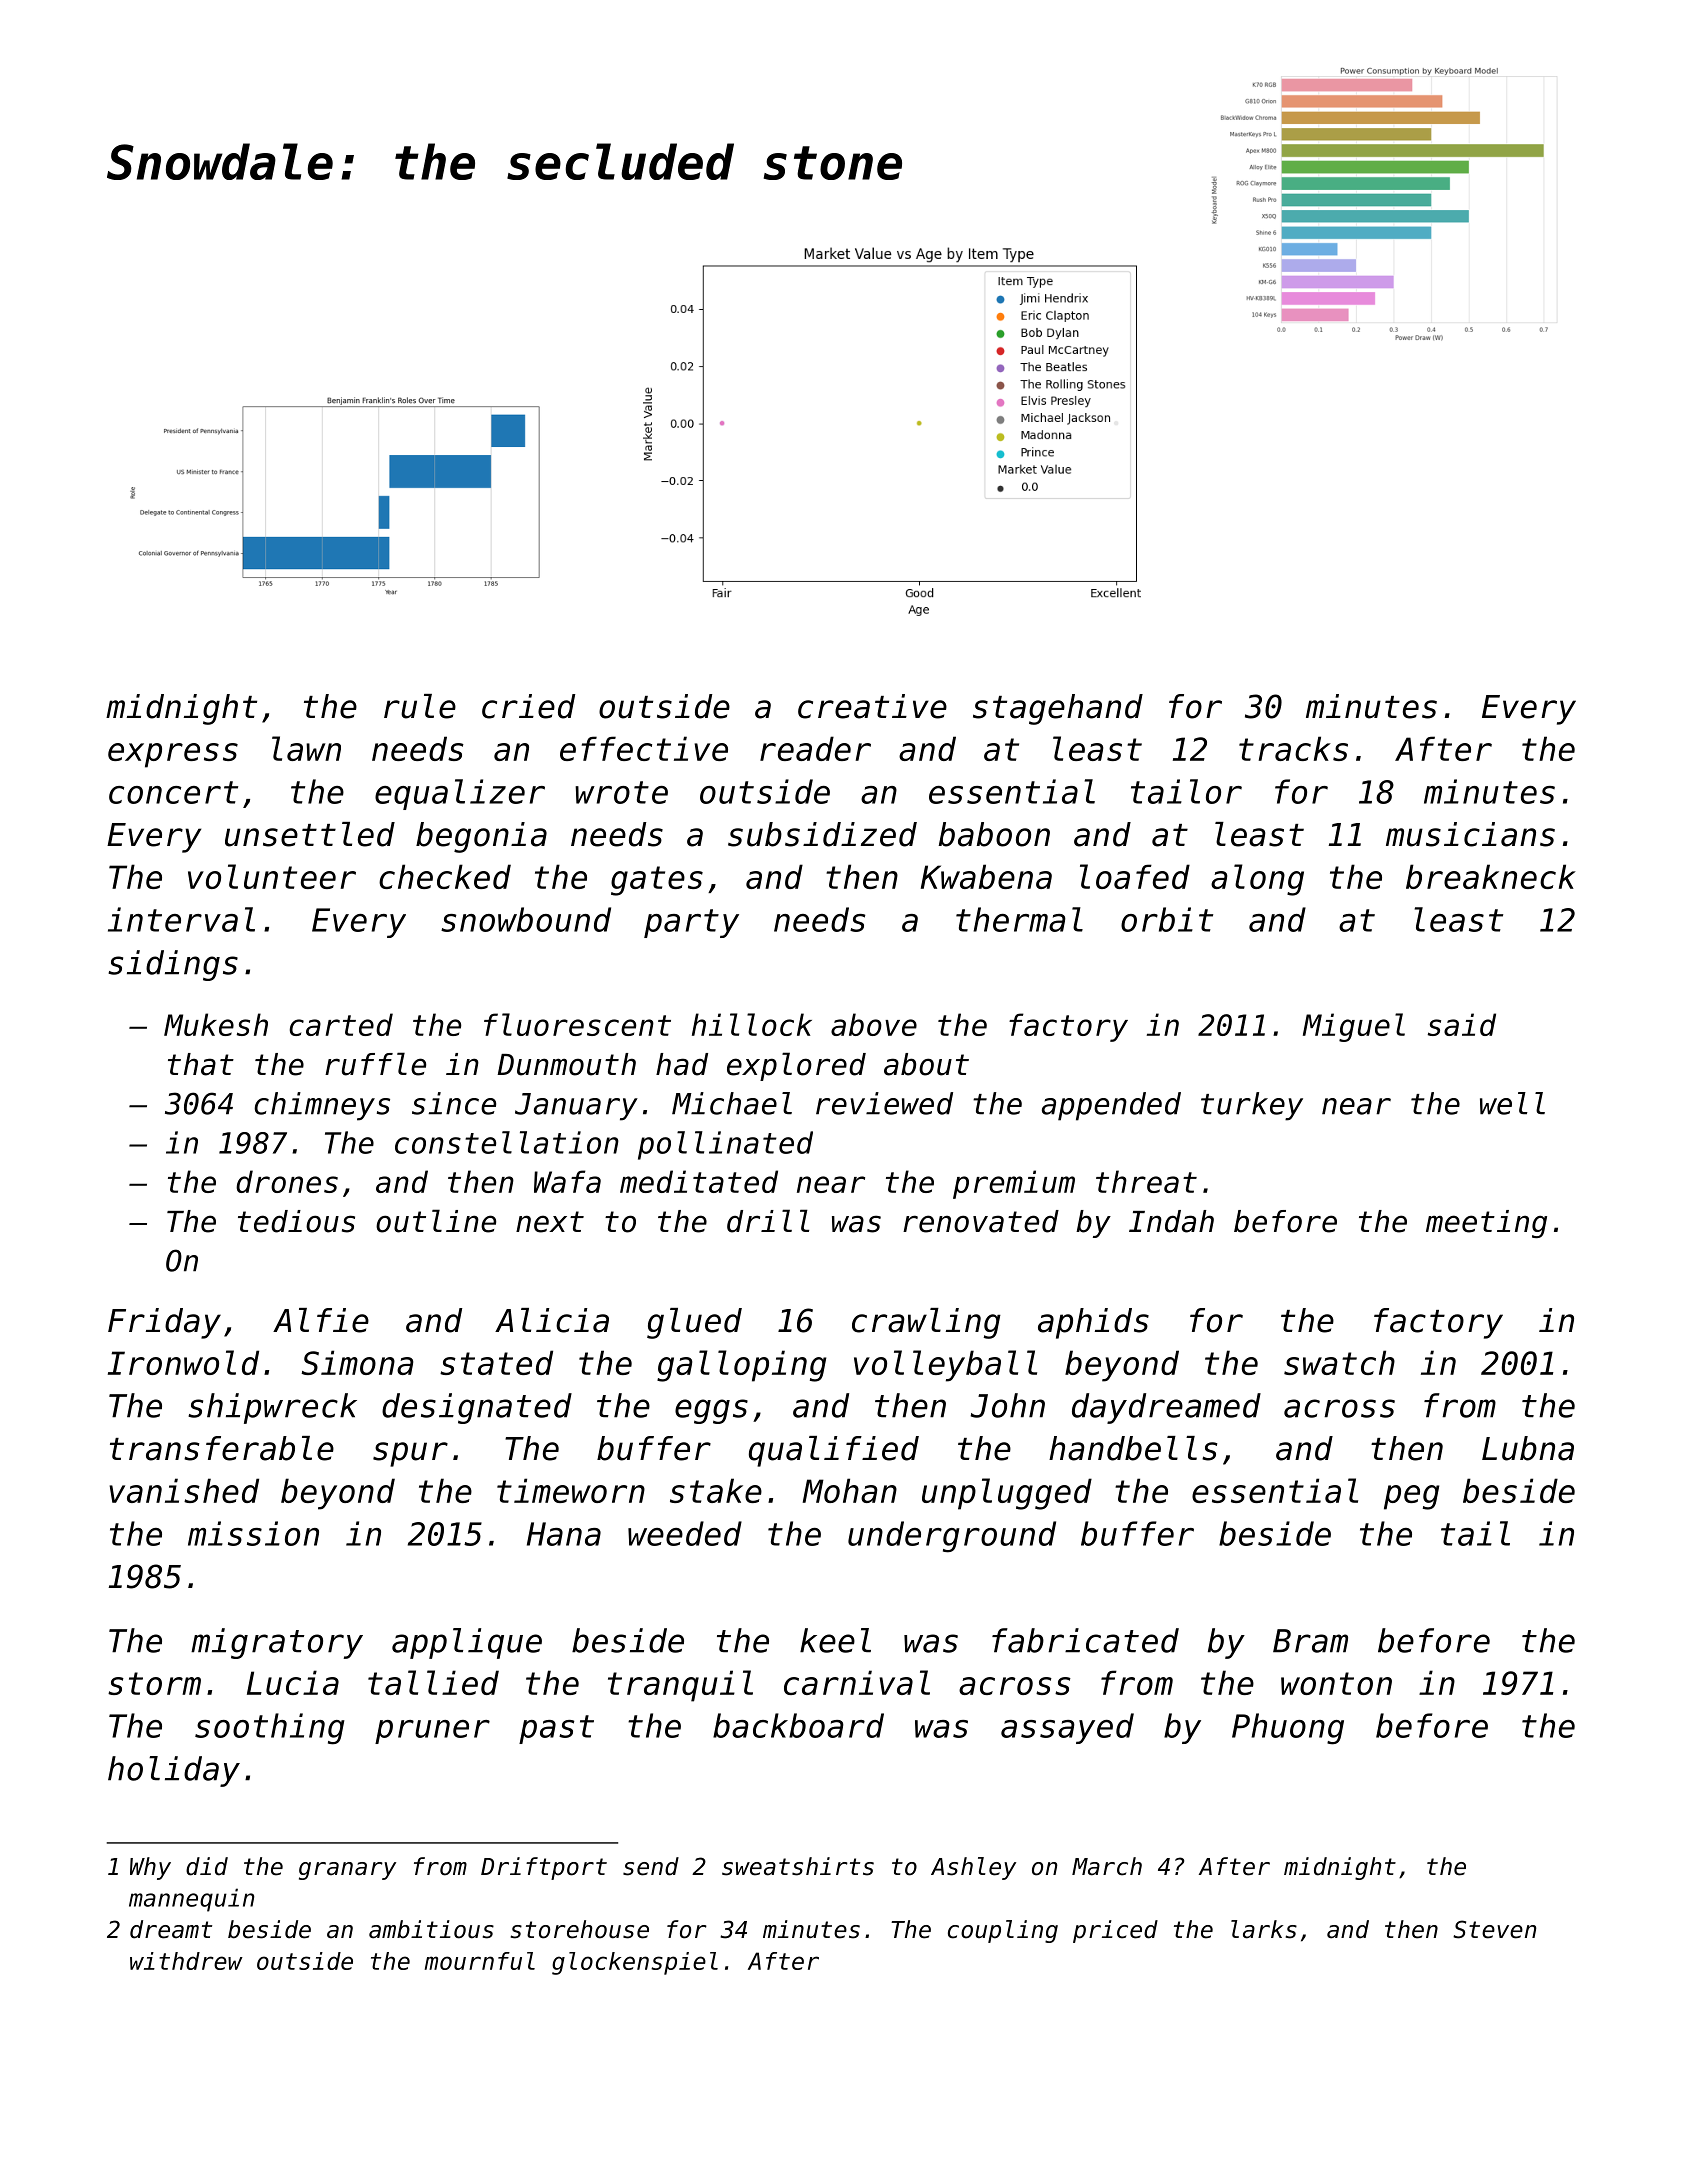 The image size is (1683, 2178). I want to click on Lubna, so click(1528, 1448).
